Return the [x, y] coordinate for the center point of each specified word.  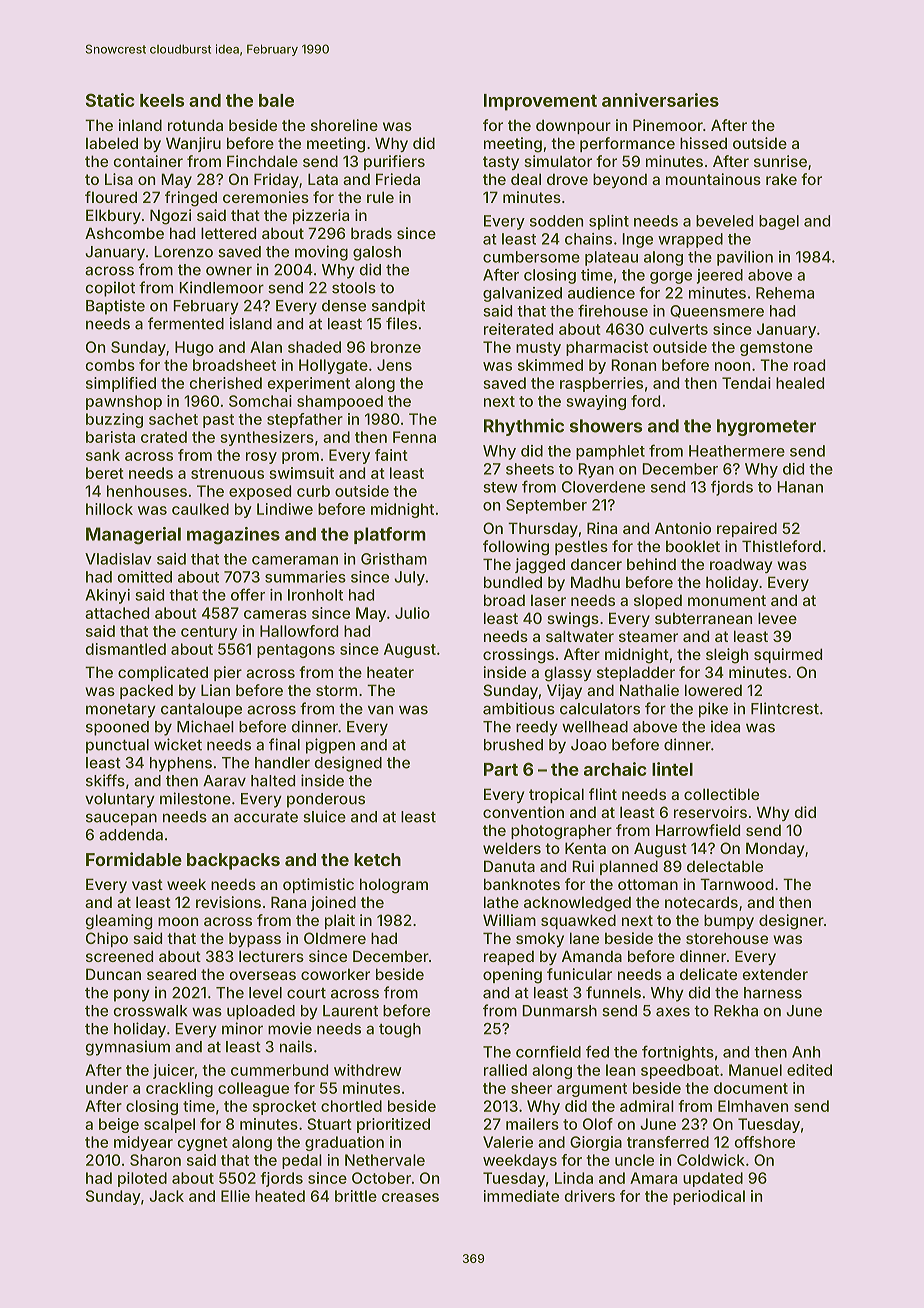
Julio [412, 613]
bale [276, 100]
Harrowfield [698, 830]
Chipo [107, 939]
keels [162, 100]
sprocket [284, 1107]
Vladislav [118, 559]
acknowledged [577, 904]
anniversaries [660, 100]
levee [777, 618]
